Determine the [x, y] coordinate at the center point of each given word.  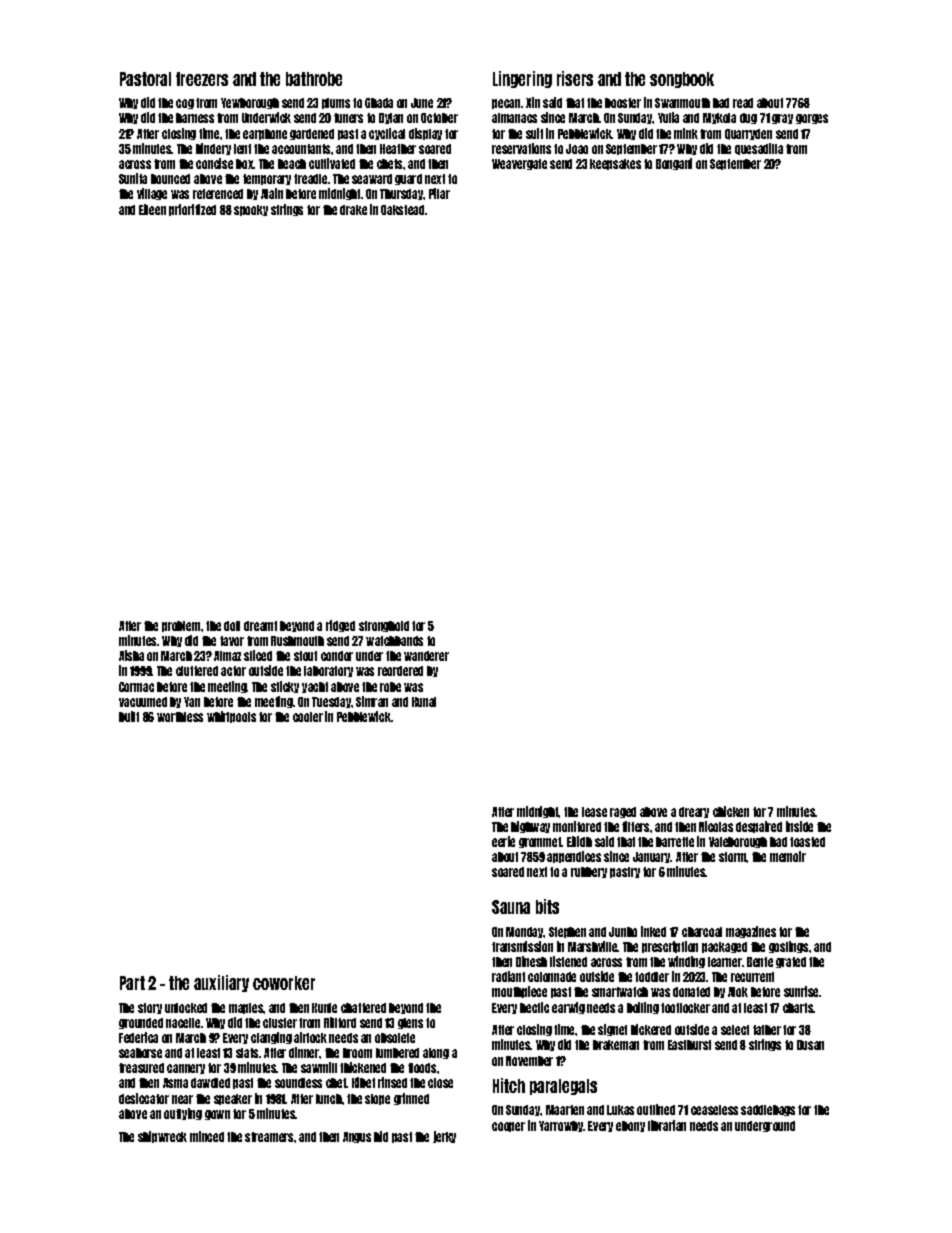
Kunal [424, 702]
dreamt [260, 626]
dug [748, 118]
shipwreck [162, 1137]
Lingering [522, 79]
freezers [202, 79]
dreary [694, 812]
